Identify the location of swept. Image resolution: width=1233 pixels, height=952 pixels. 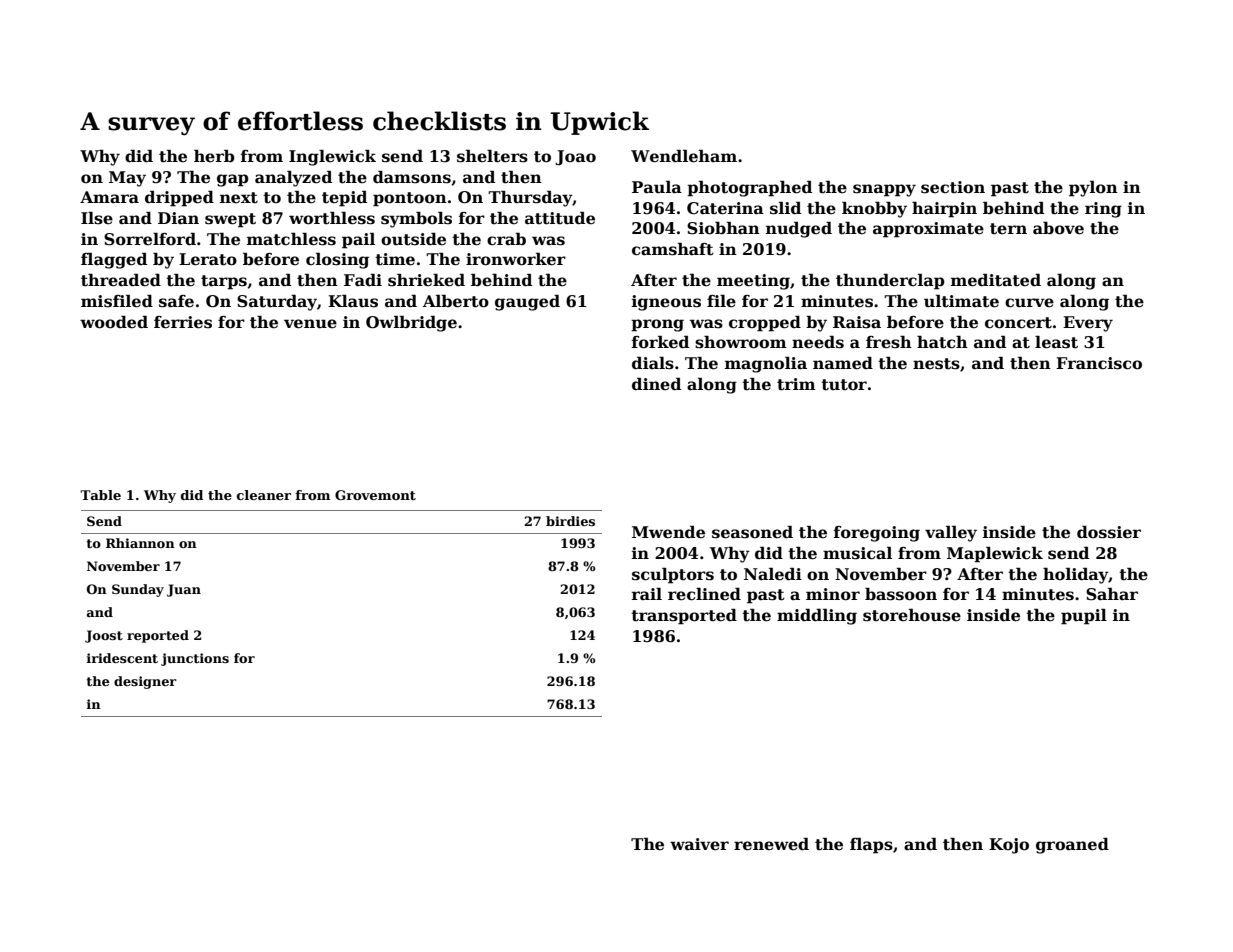
(230, 220).
